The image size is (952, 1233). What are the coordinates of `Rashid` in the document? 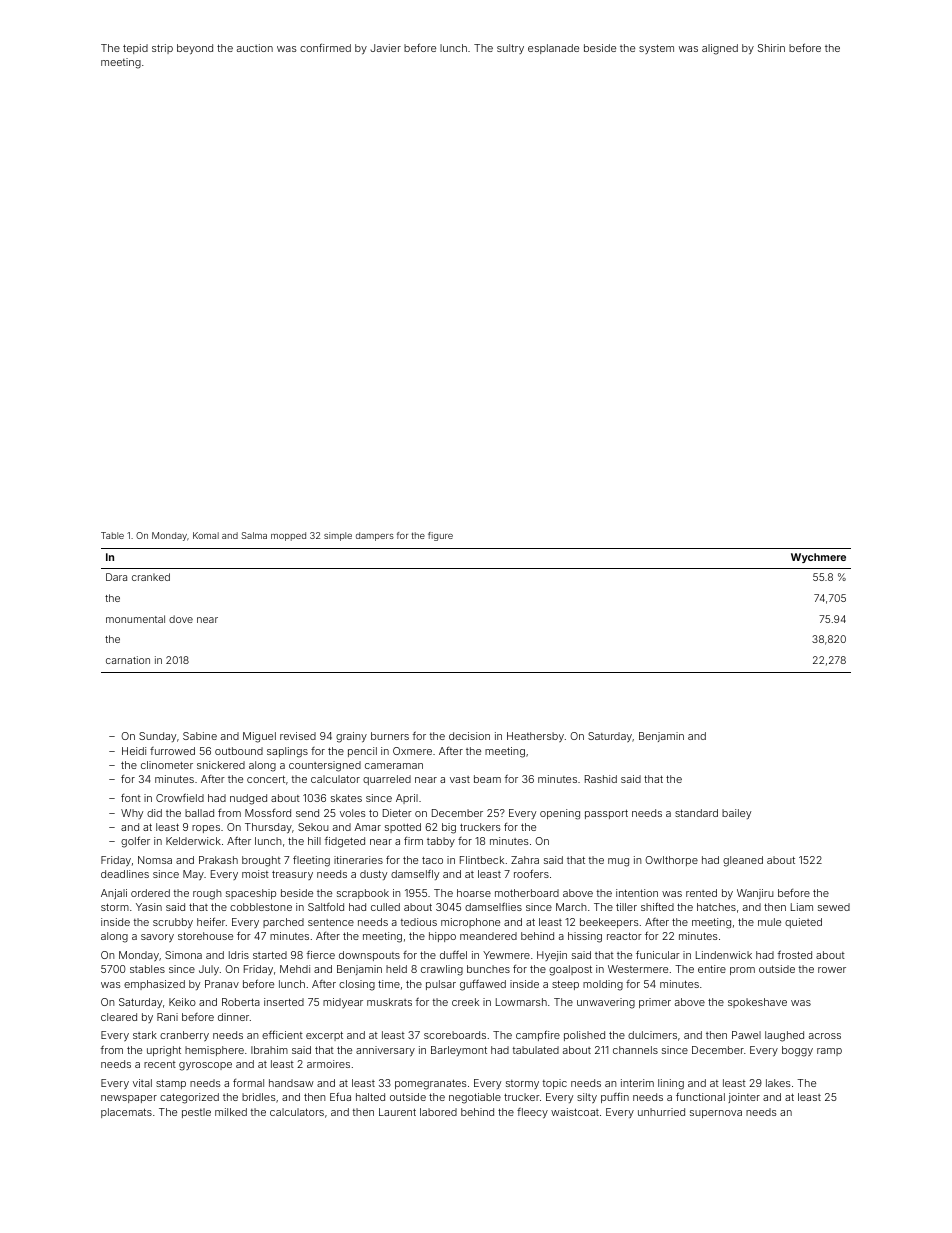 It's located at (601, 779).
